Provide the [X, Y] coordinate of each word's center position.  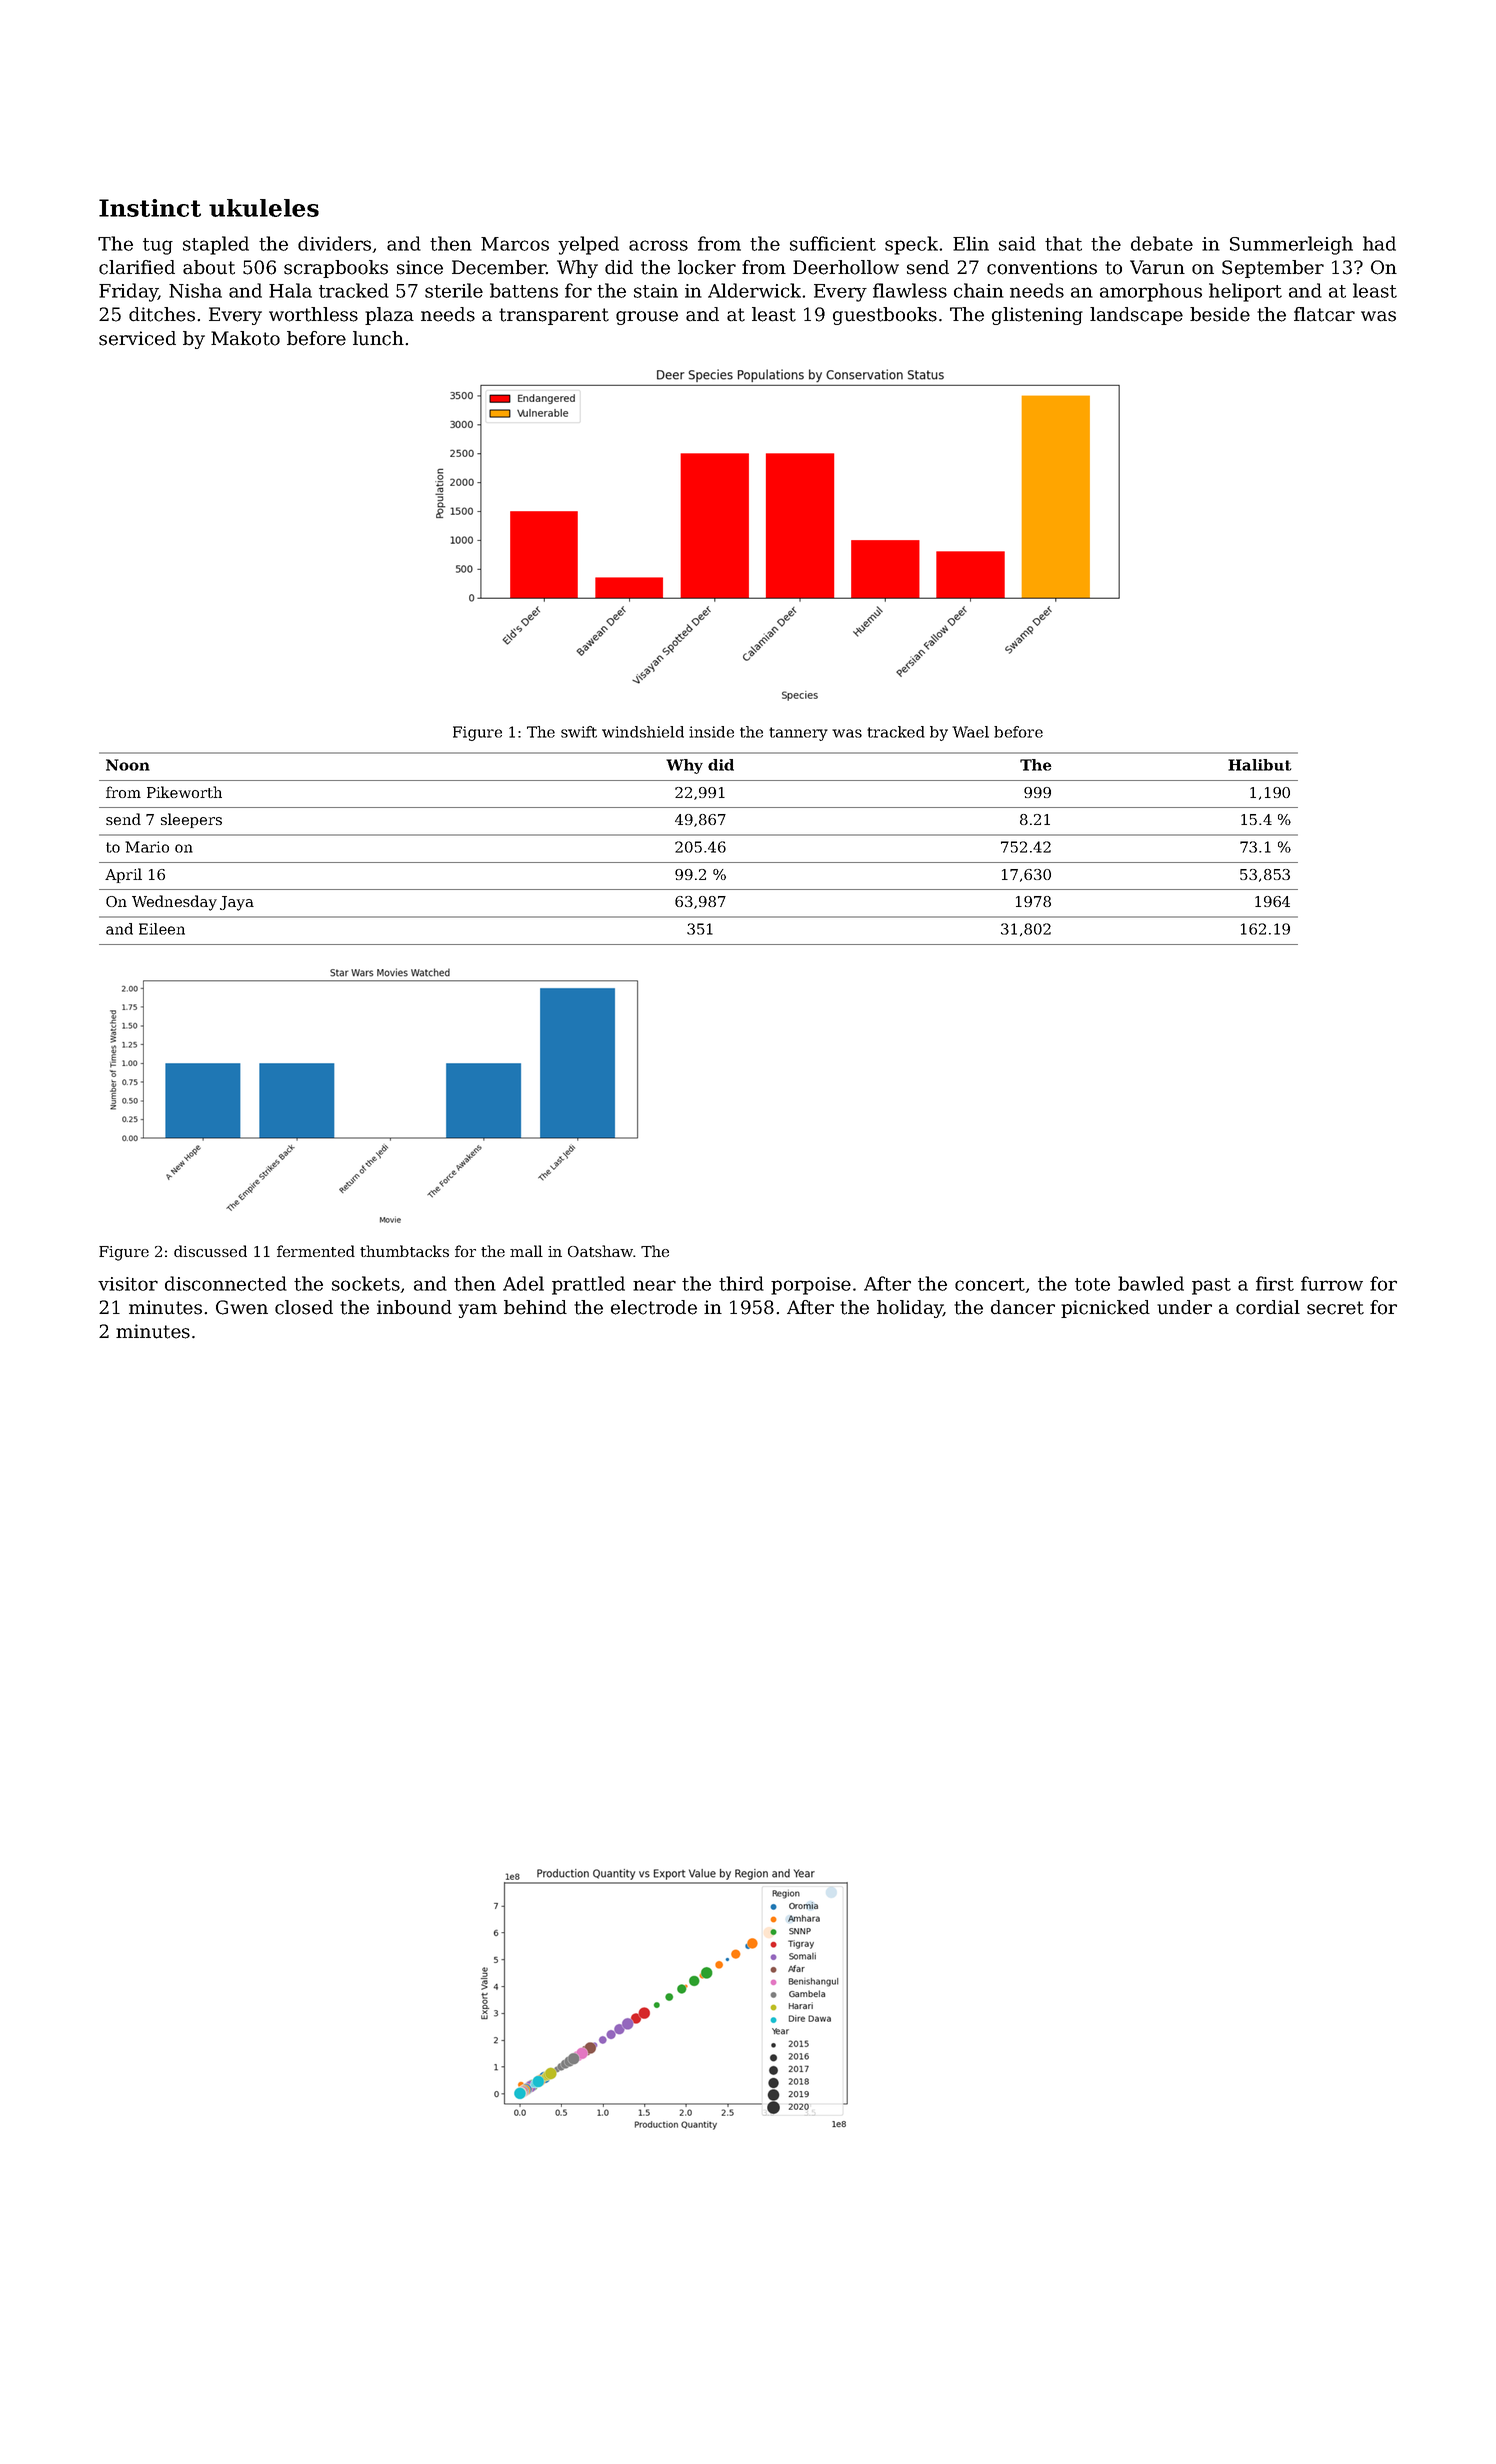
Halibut [1259, 765]
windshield [643, 732]
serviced [137, 338]
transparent [554, 316]
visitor [128, 1284]
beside [1220, 314]
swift [579, 732]
